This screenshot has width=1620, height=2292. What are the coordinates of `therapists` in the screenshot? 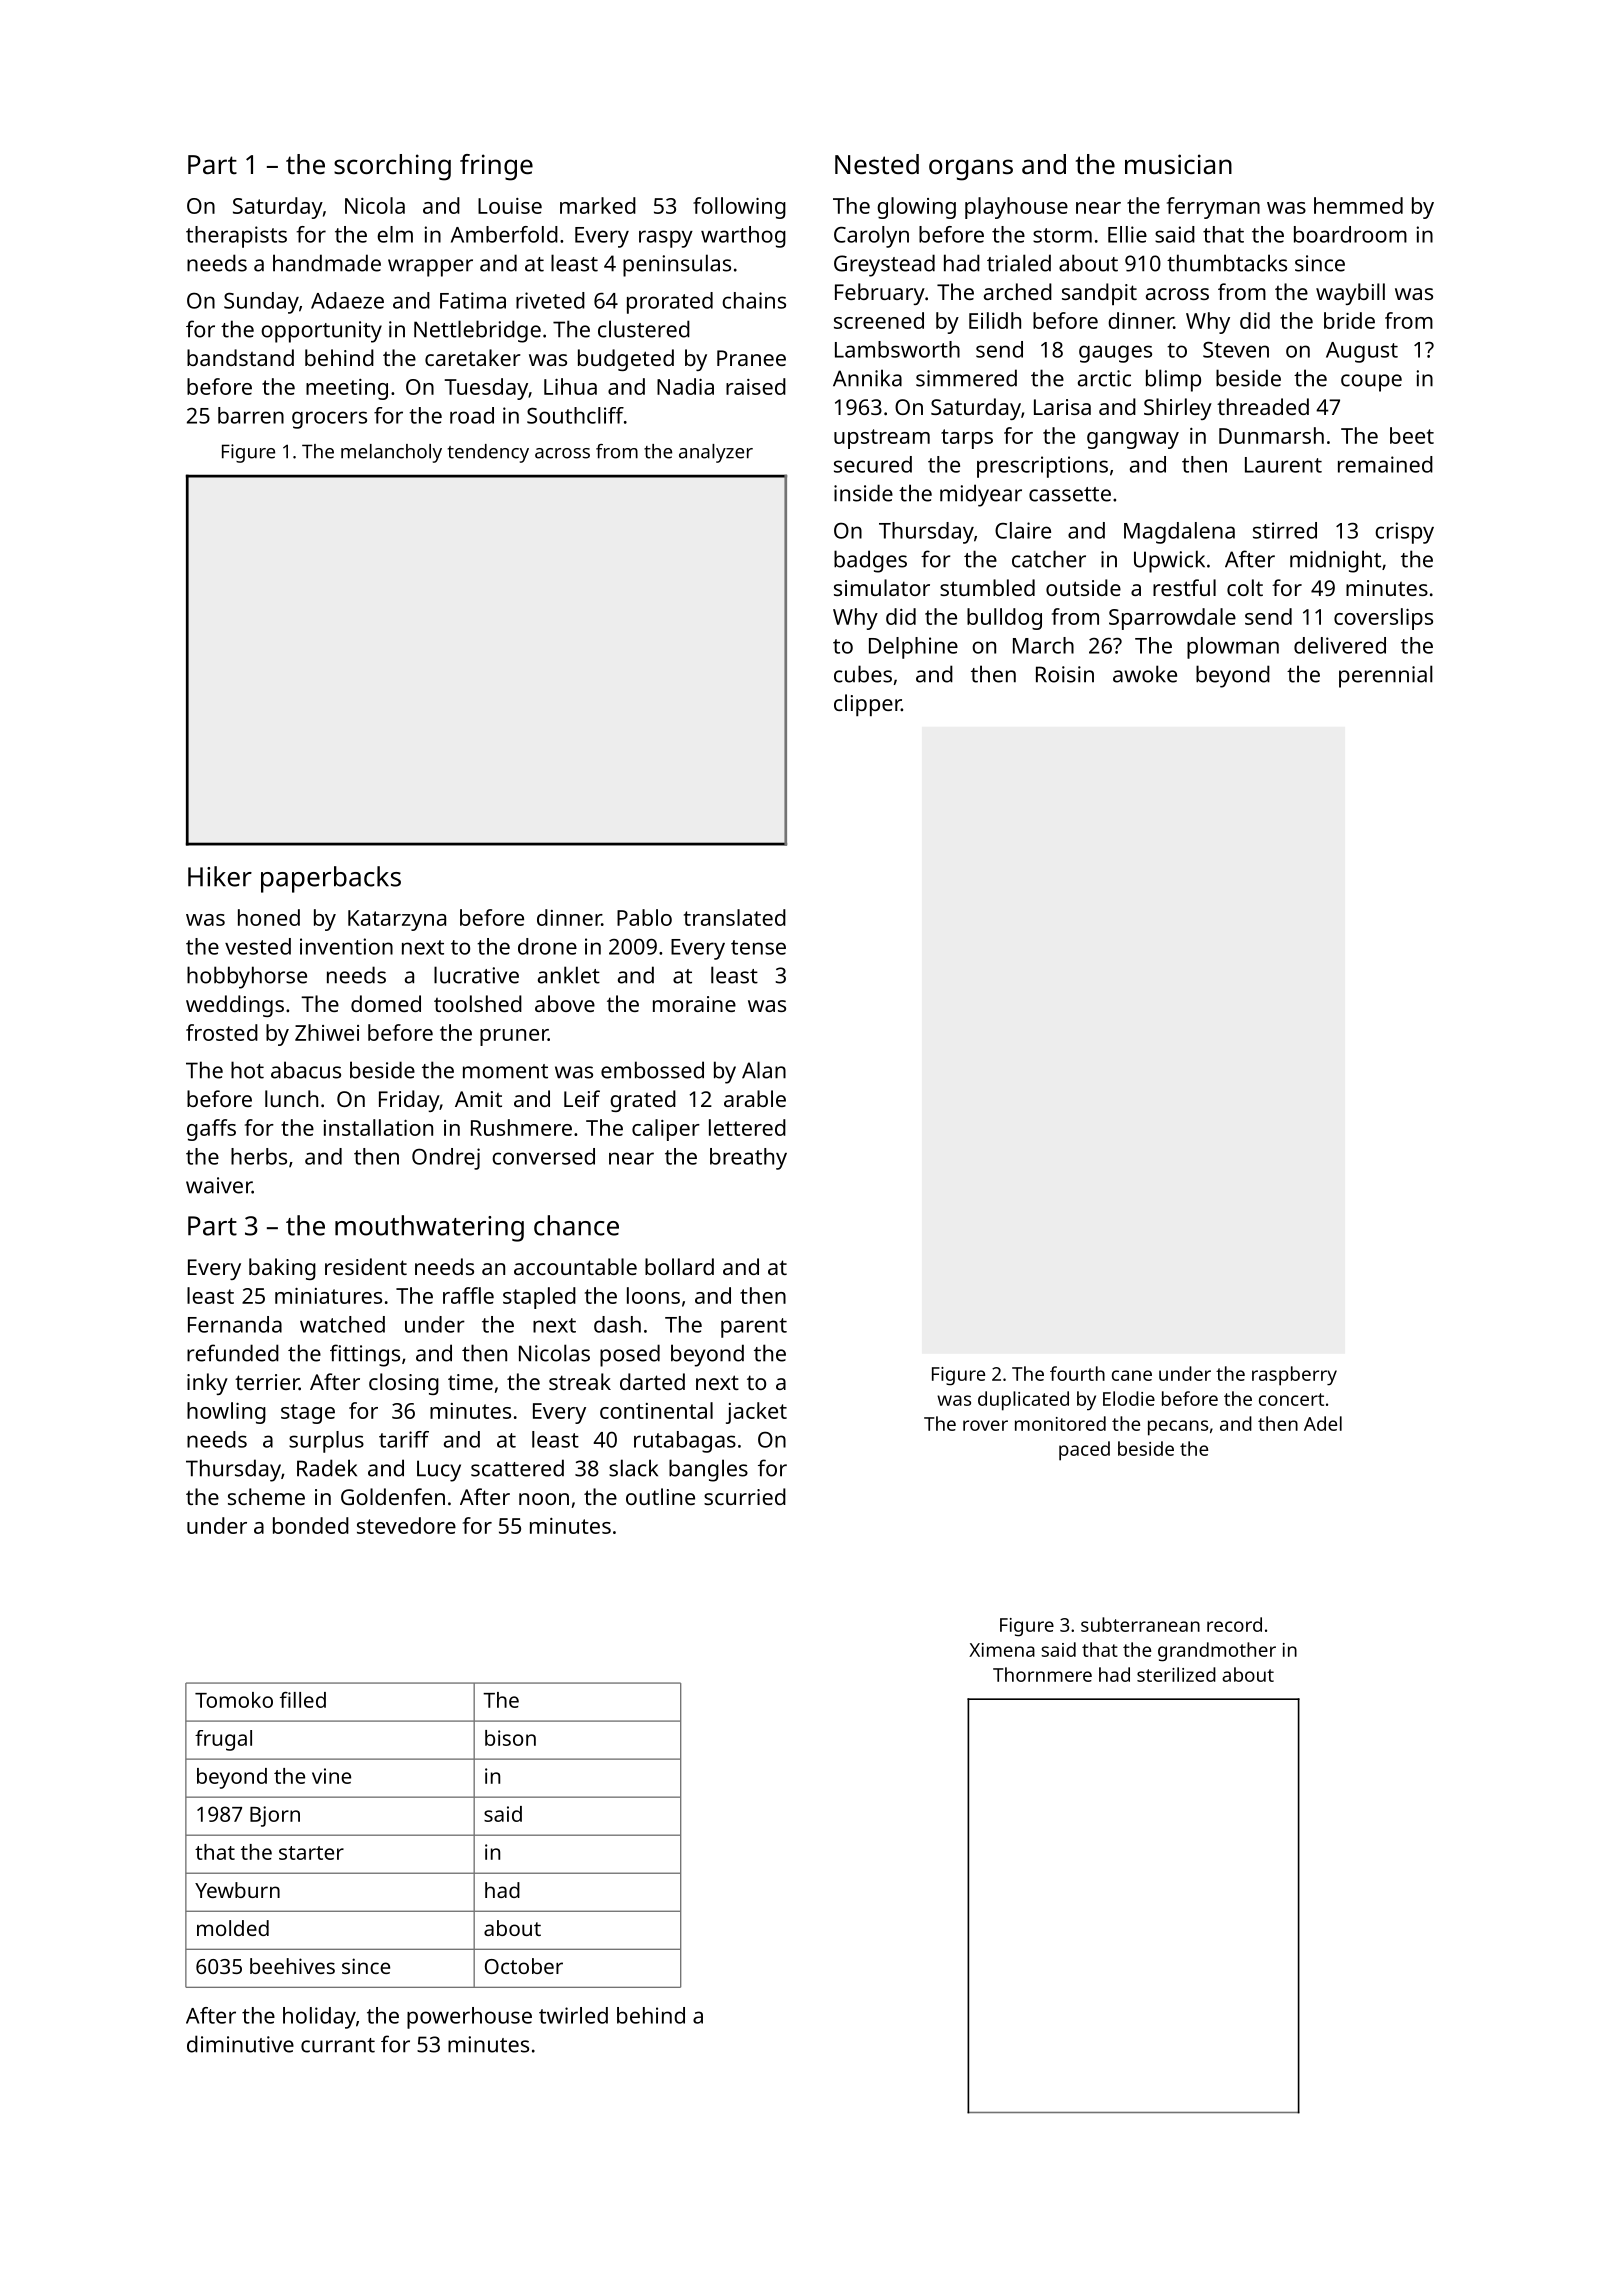 It's located at (236, 237).
